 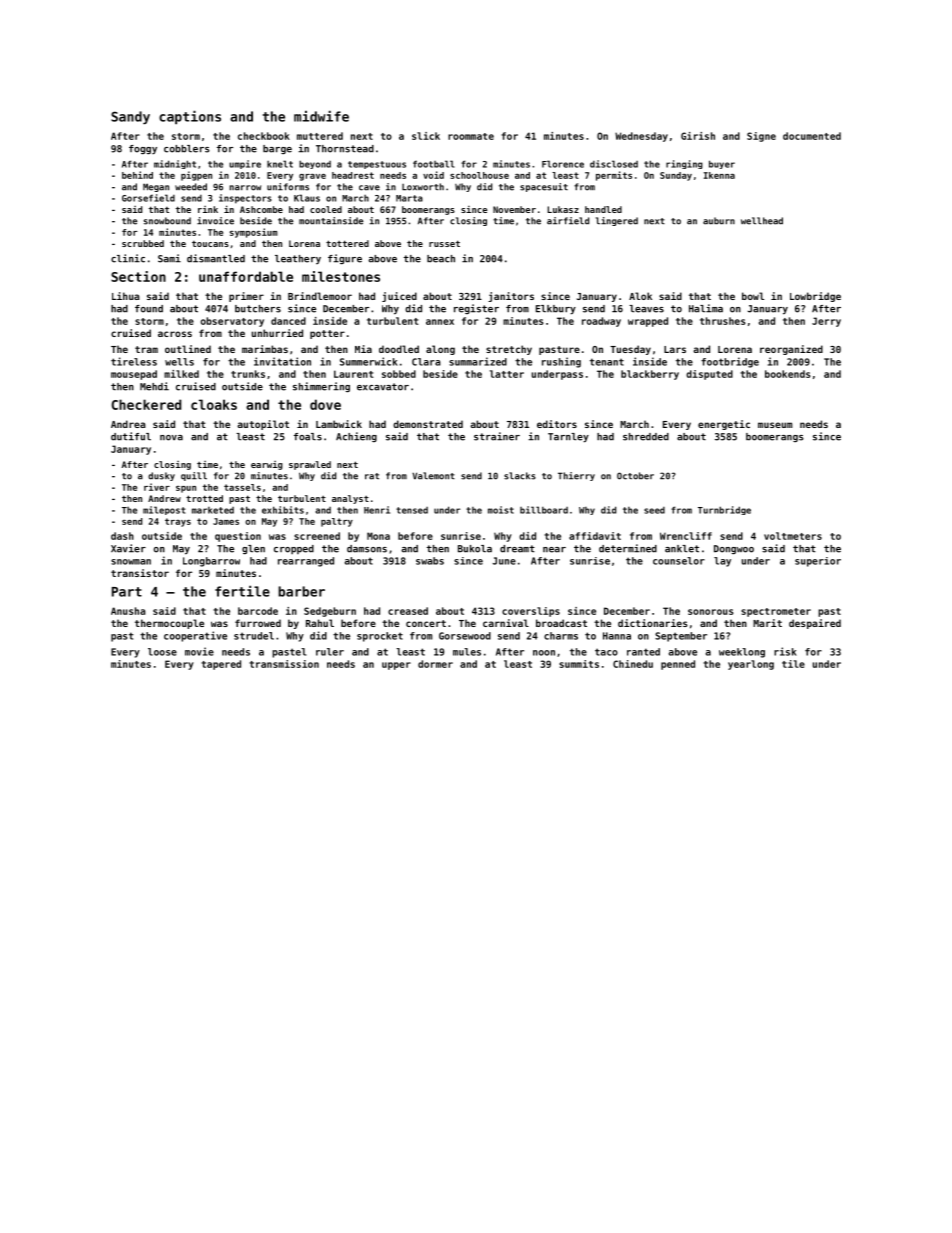 I want to click on Alok, so click(x=640, y=296).
